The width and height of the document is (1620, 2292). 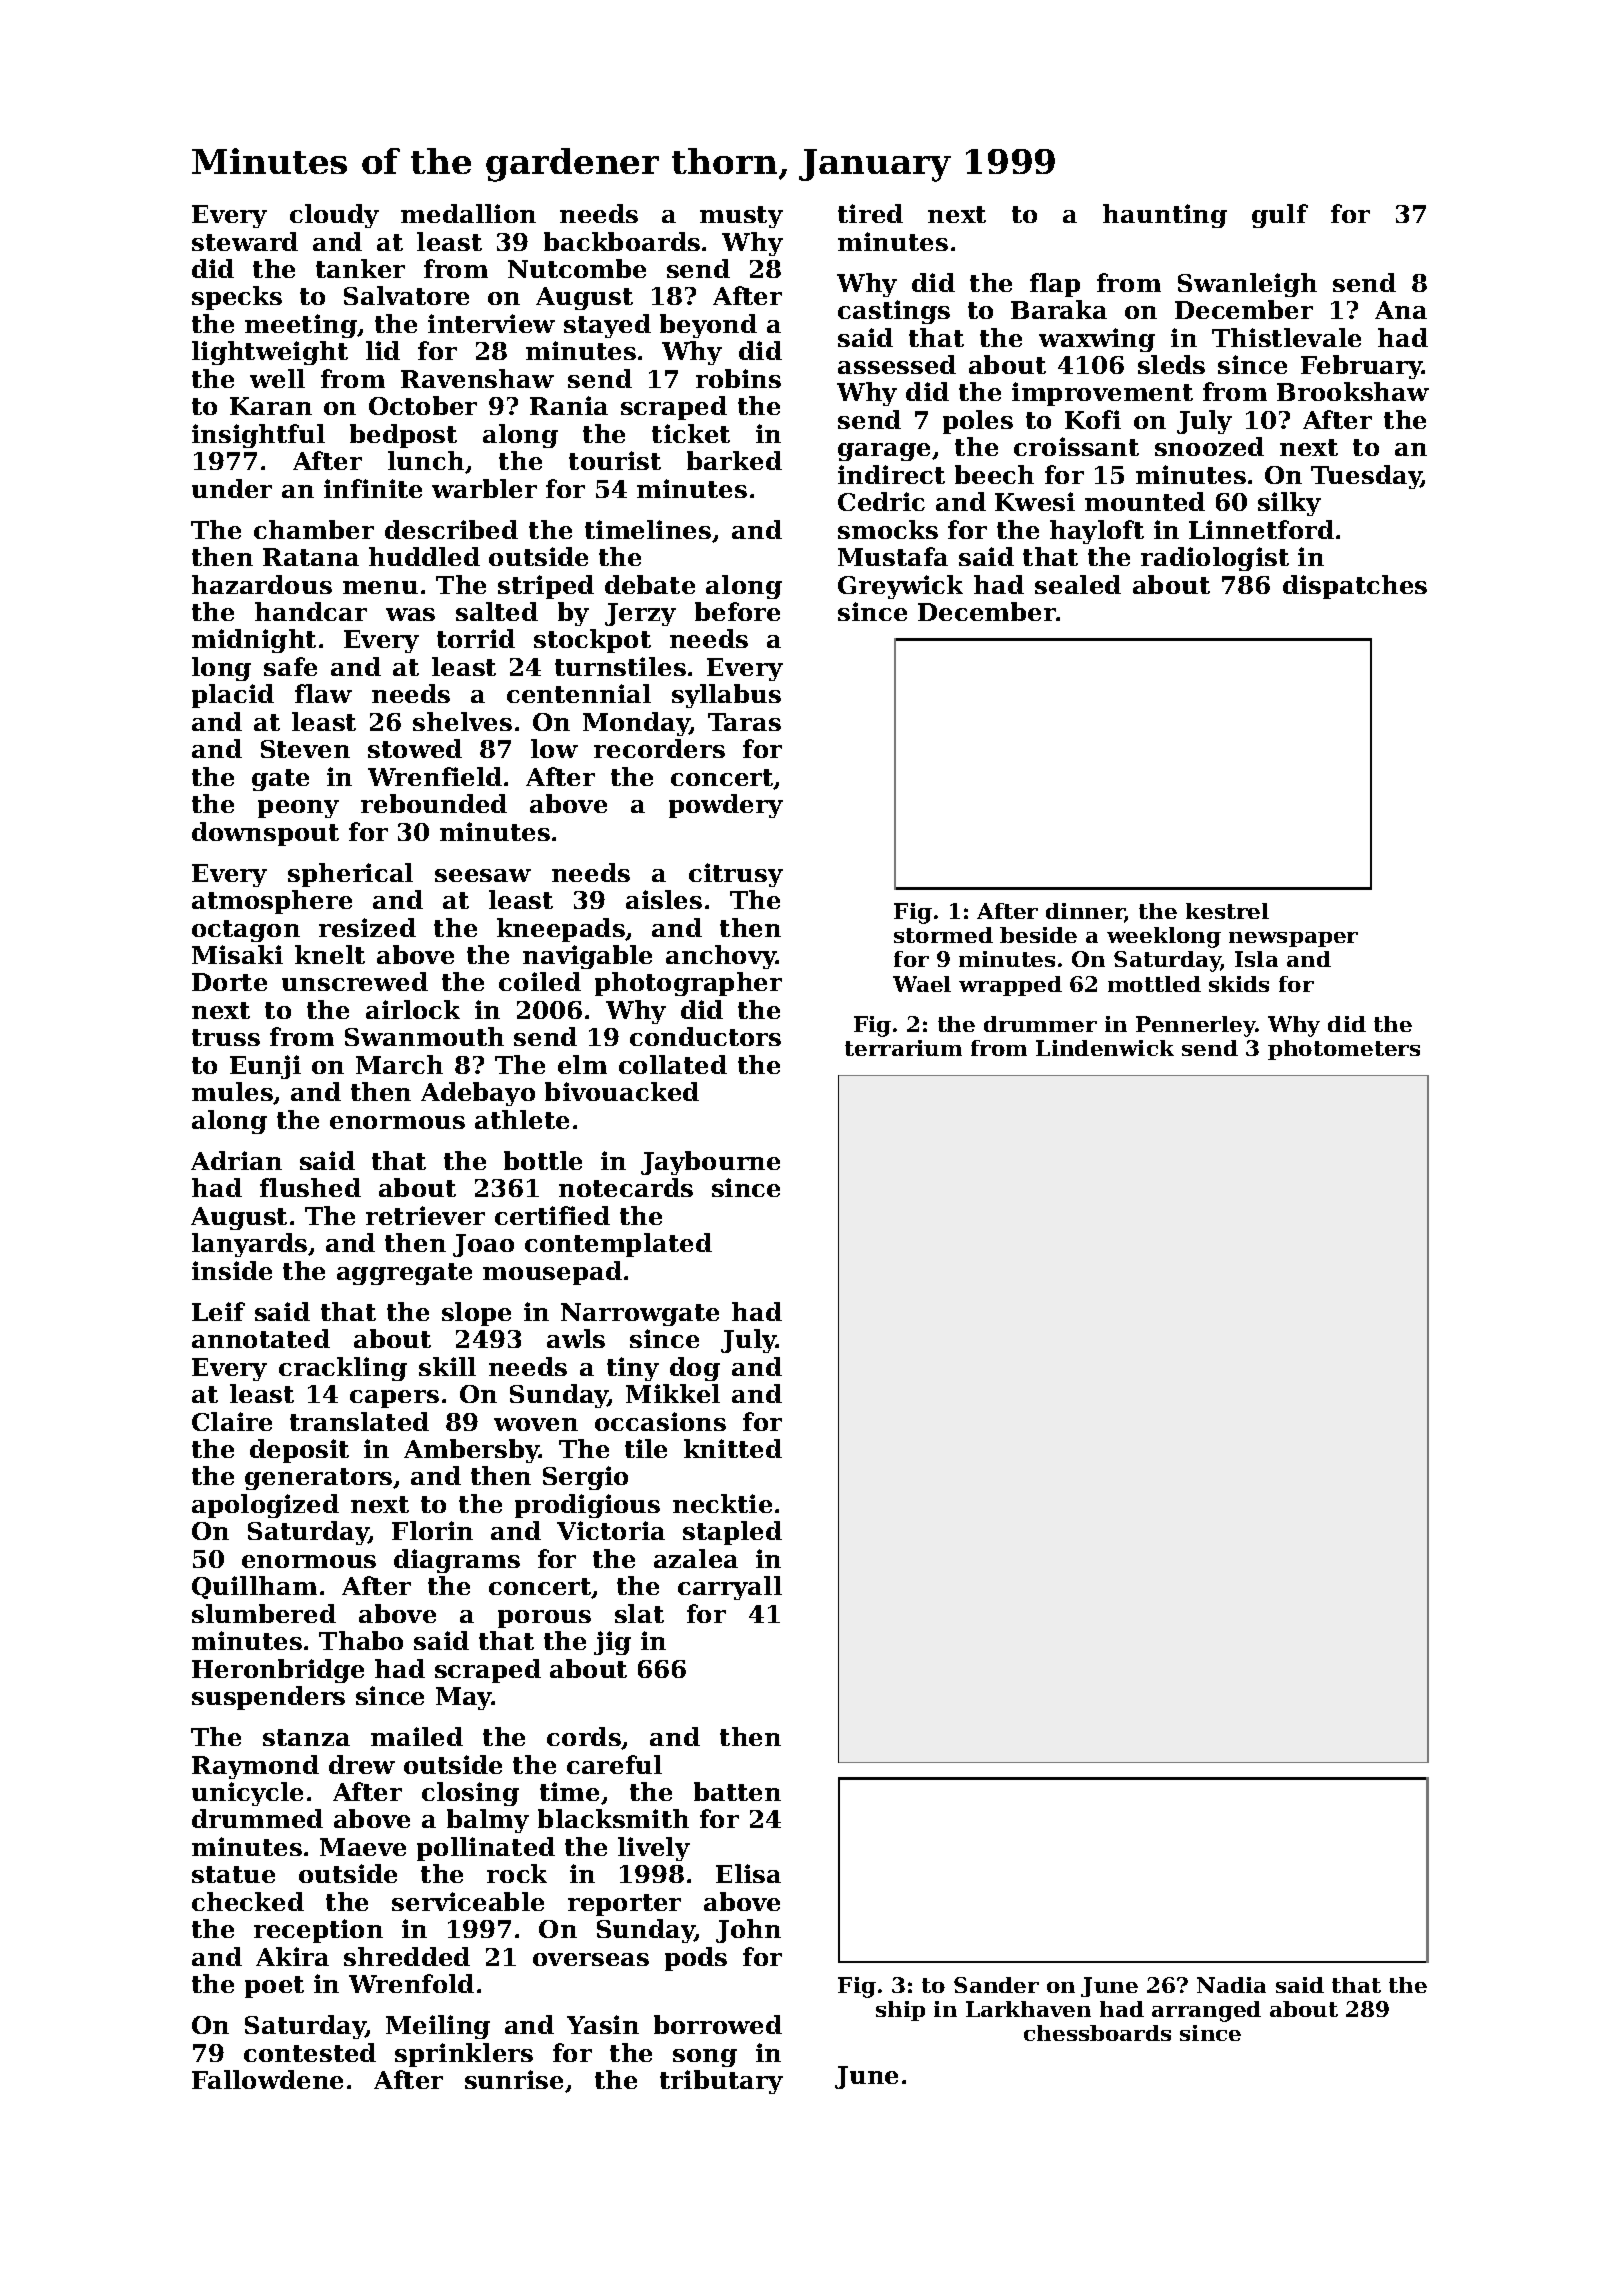 I want to click on photometers, so click(x=1344, y=1050).
